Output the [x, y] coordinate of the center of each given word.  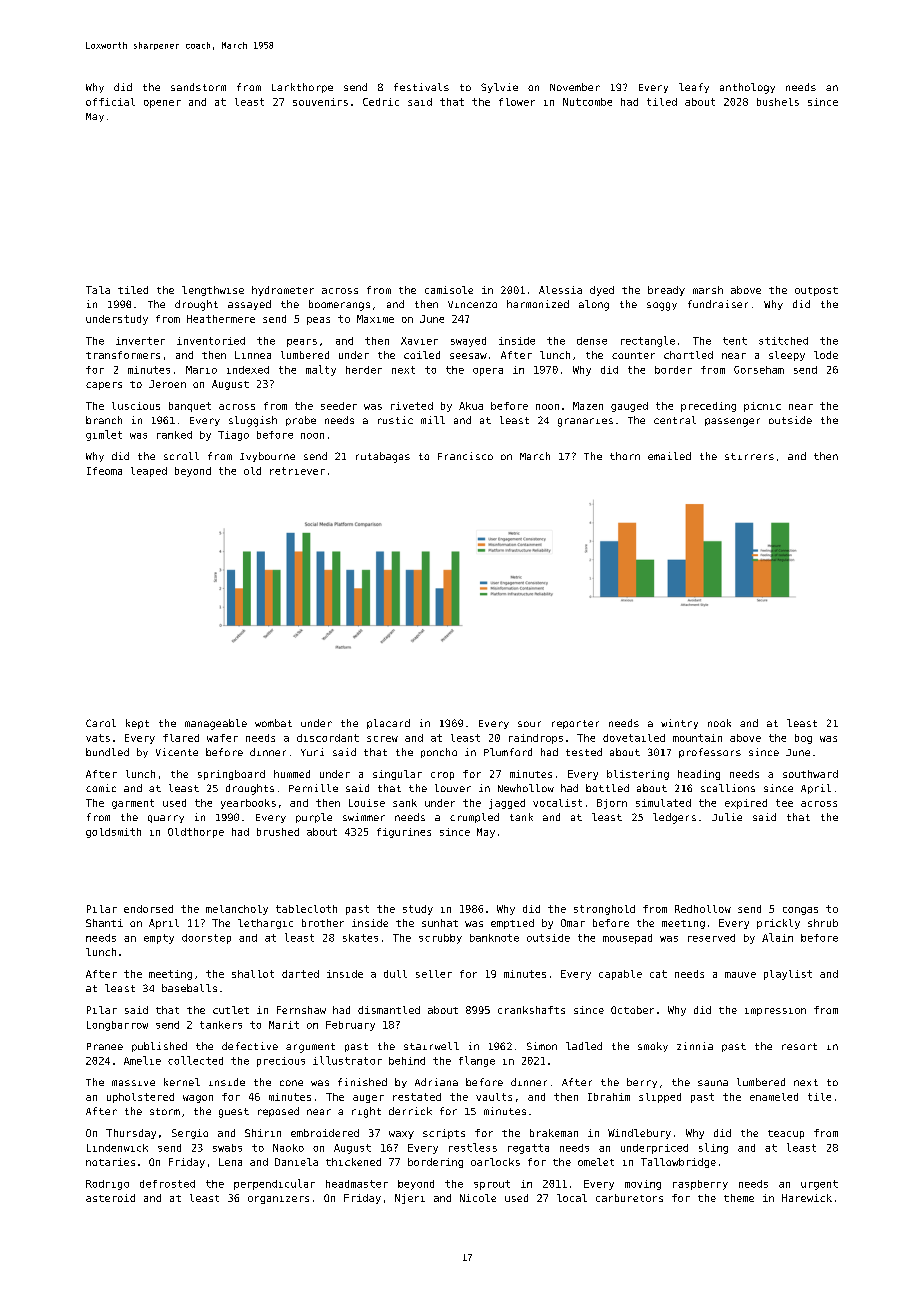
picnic [762, 407]
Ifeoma [104, 471]
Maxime [375, 319]
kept [137, 724]
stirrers [749, 456]
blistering [638, 775]
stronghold [604, 910]
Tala [98, 290]
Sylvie [499, 88]
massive [133, 1083]
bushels [778, 102]
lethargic [265, 924]
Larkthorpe [302, 88]
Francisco [465, 456]
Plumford [508, 752]
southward [810, 774]
